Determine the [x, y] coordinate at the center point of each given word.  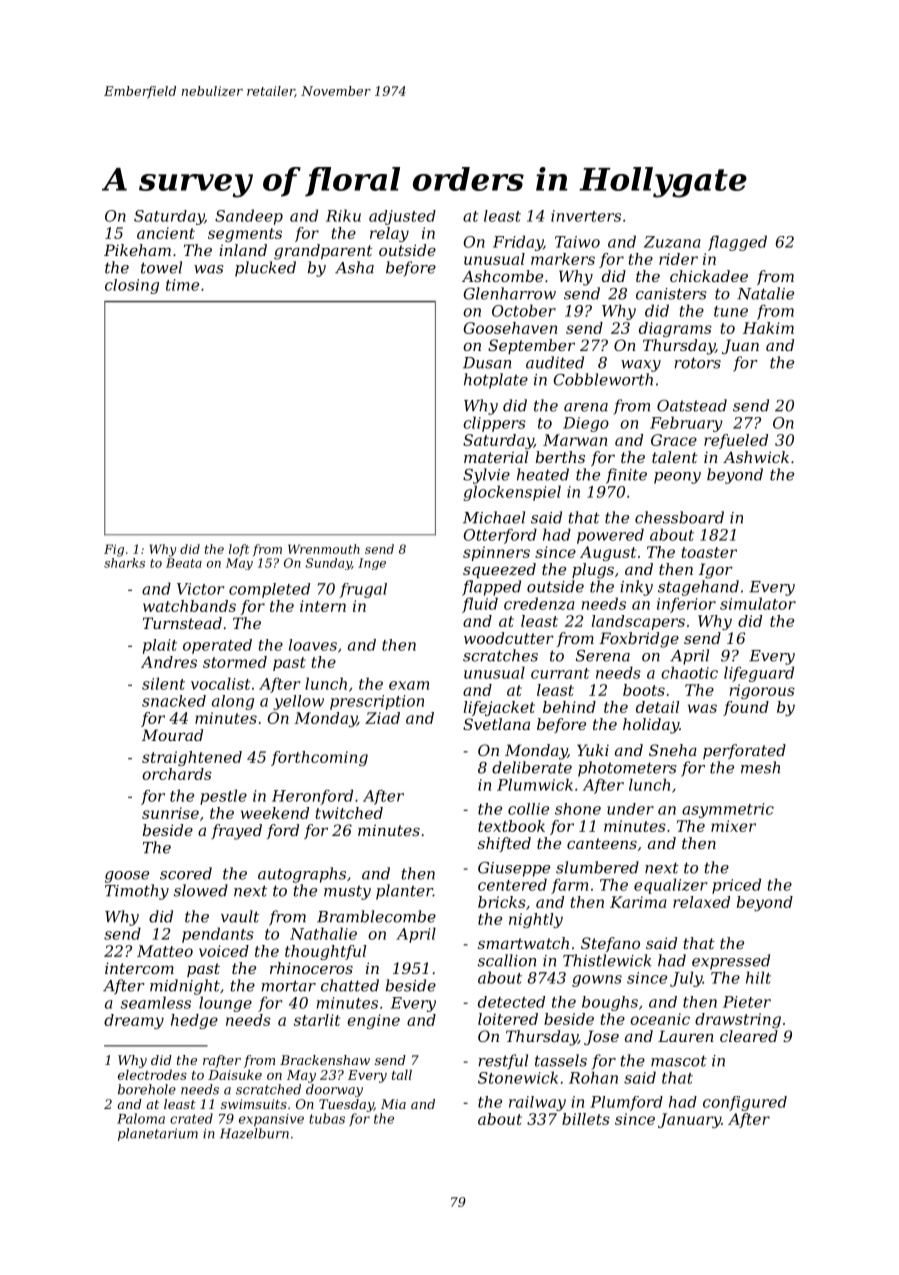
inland [243, 250]
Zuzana [672, 242]
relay [389, 234]
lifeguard [759, 674]
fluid [480, 605]
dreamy [134, 1021]
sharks [124, 563]
